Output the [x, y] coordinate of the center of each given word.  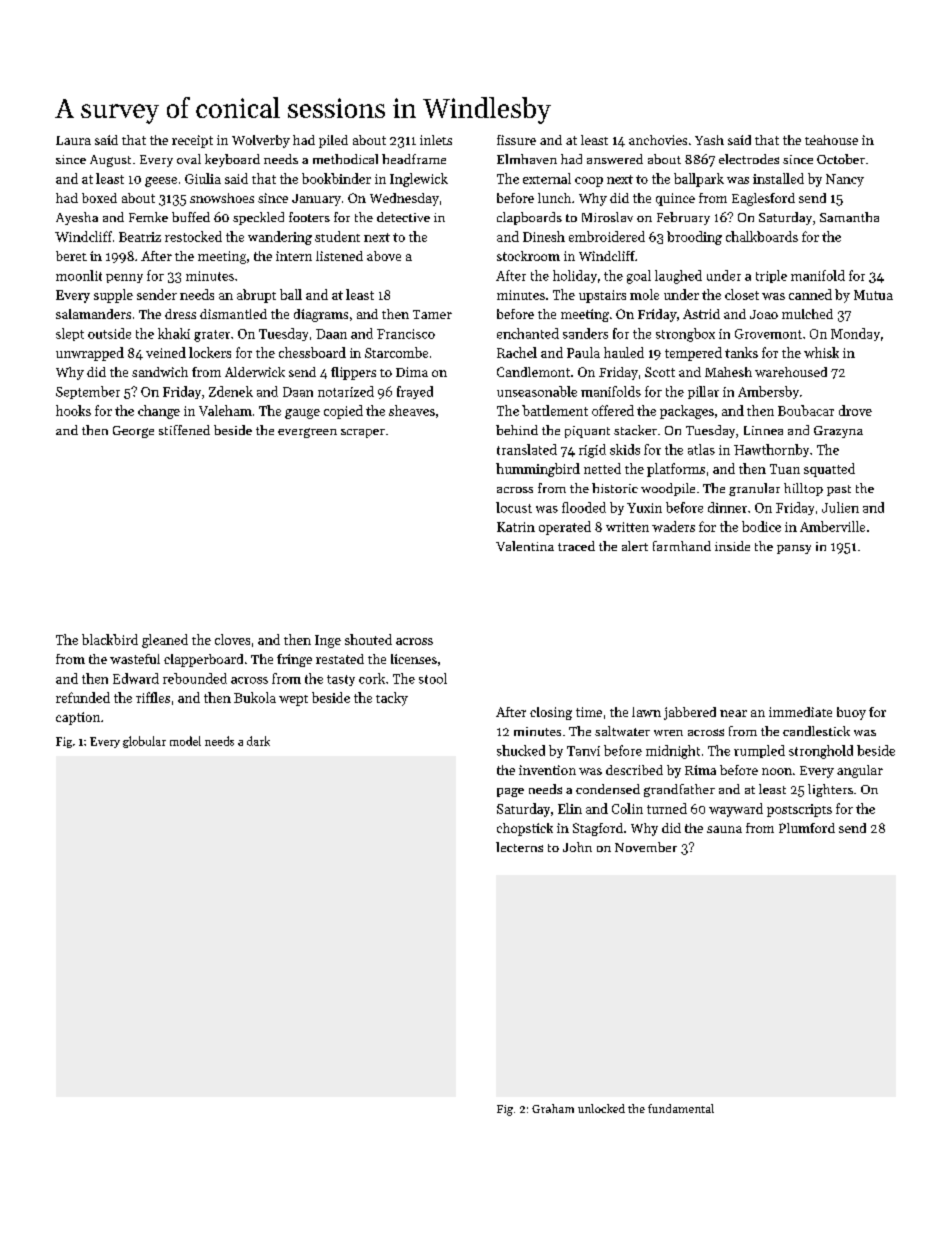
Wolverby [261, 141]
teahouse [831, 140]
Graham [553, 1108]
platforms [676, 470]
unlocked [601, 1108]
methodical [345, 159]
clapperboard [203, 660]
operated [565, 528]
